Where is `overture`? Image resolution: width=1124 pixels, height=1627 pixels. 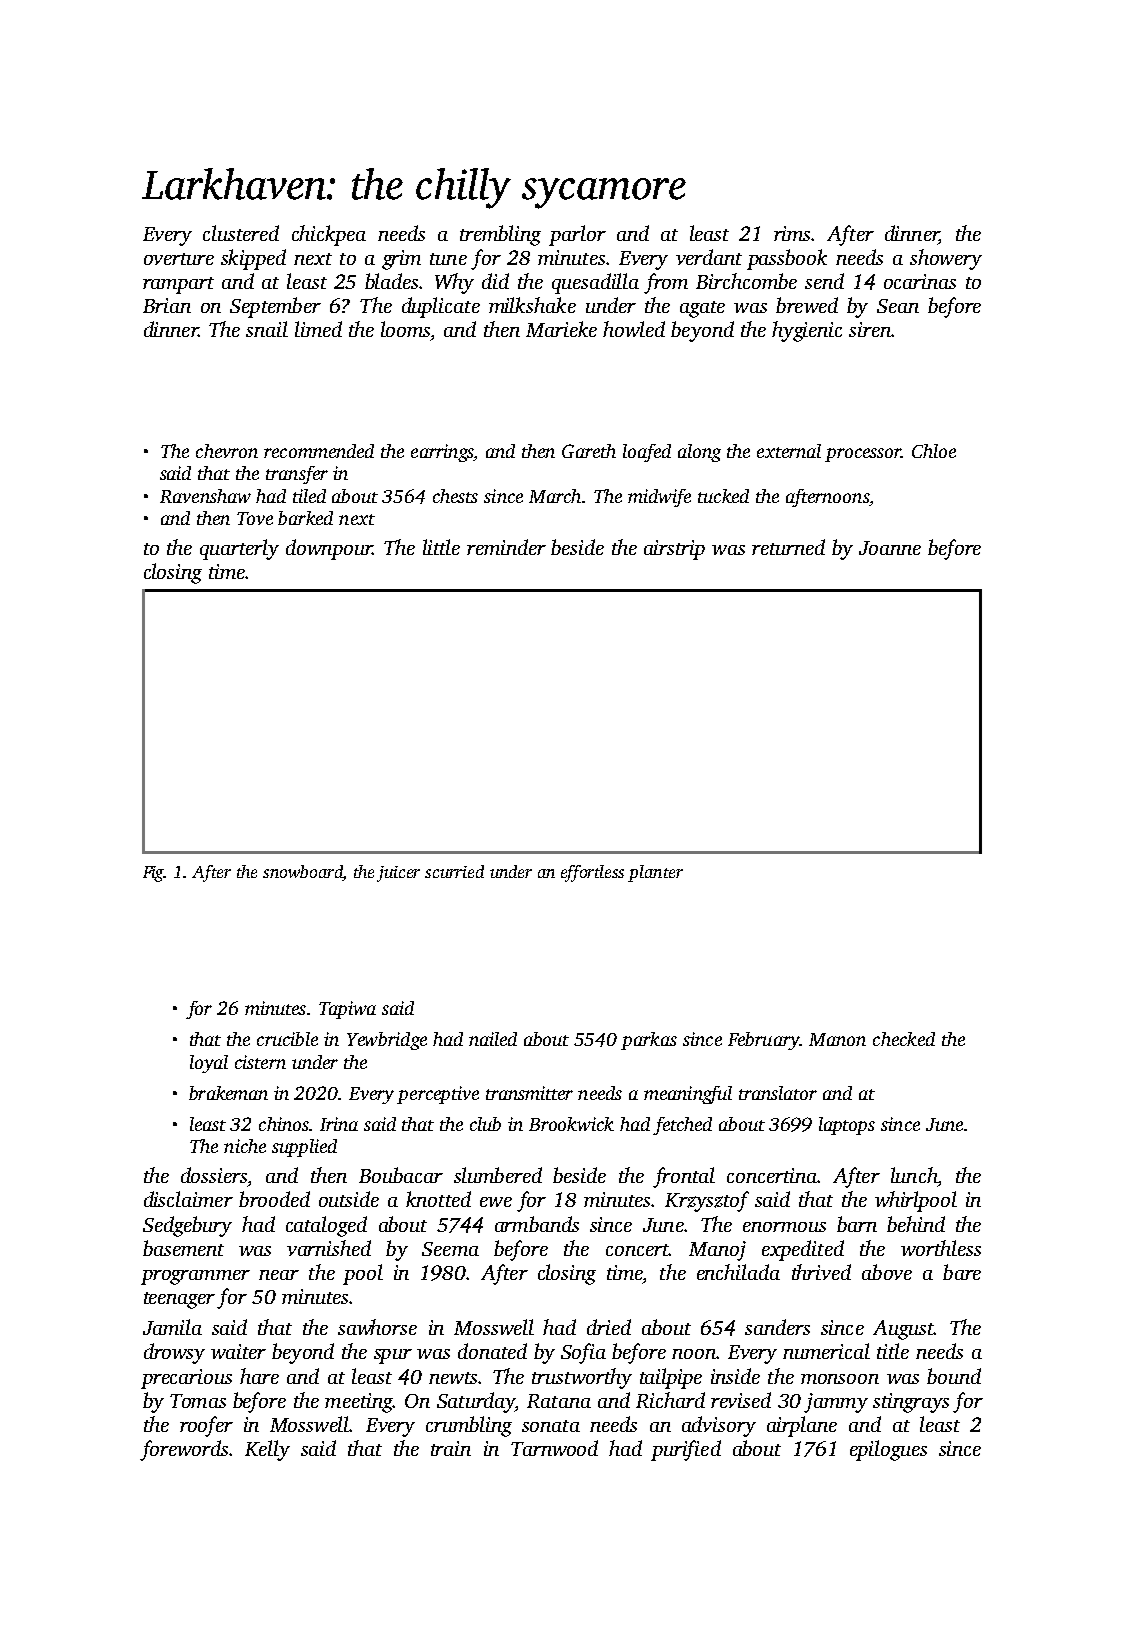
overture is located at coordinates (179, 259).
